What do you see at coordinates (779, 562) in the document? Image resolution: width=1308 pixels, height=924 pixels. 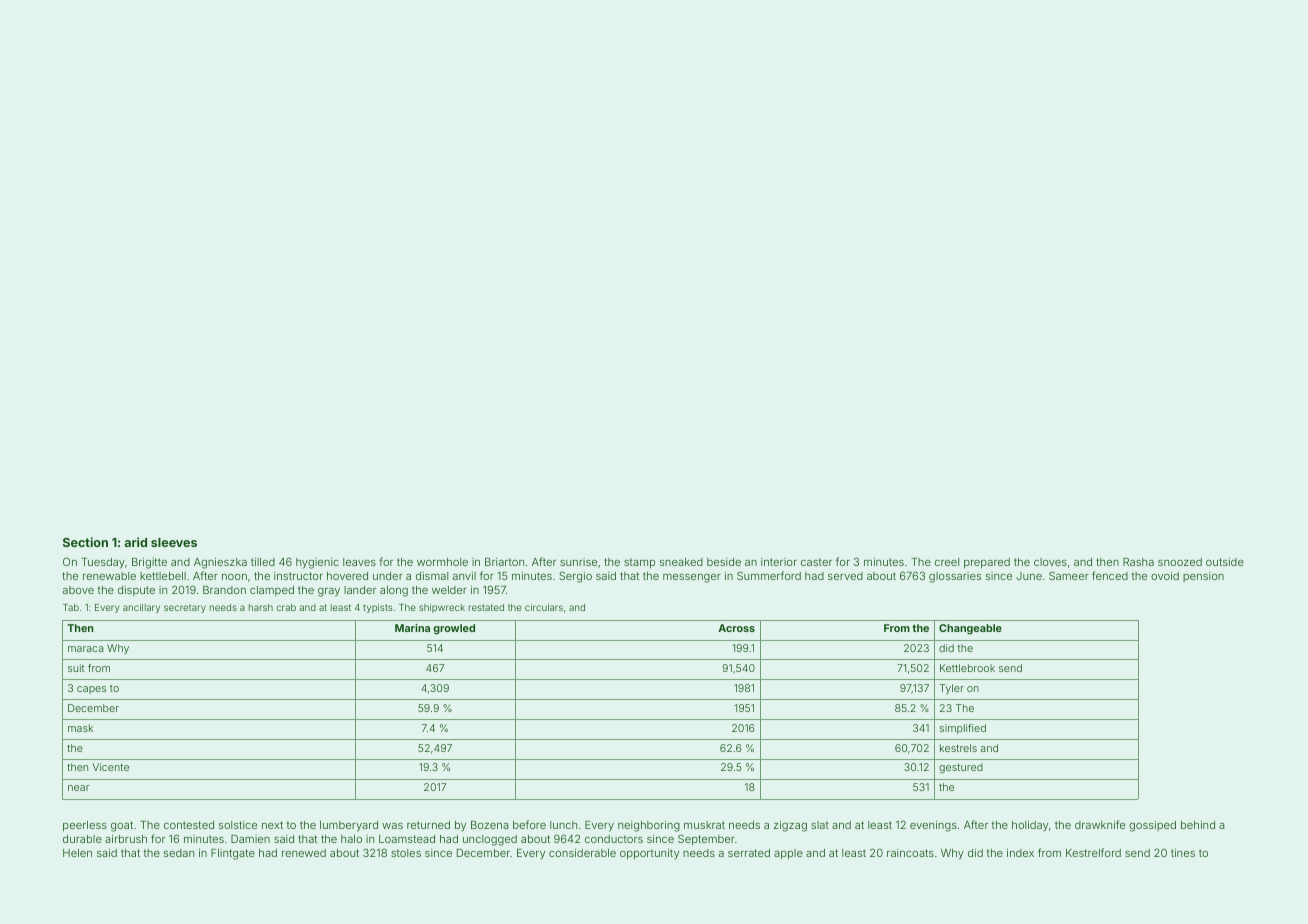 I see `interior` at bounding box center [779, 562].
